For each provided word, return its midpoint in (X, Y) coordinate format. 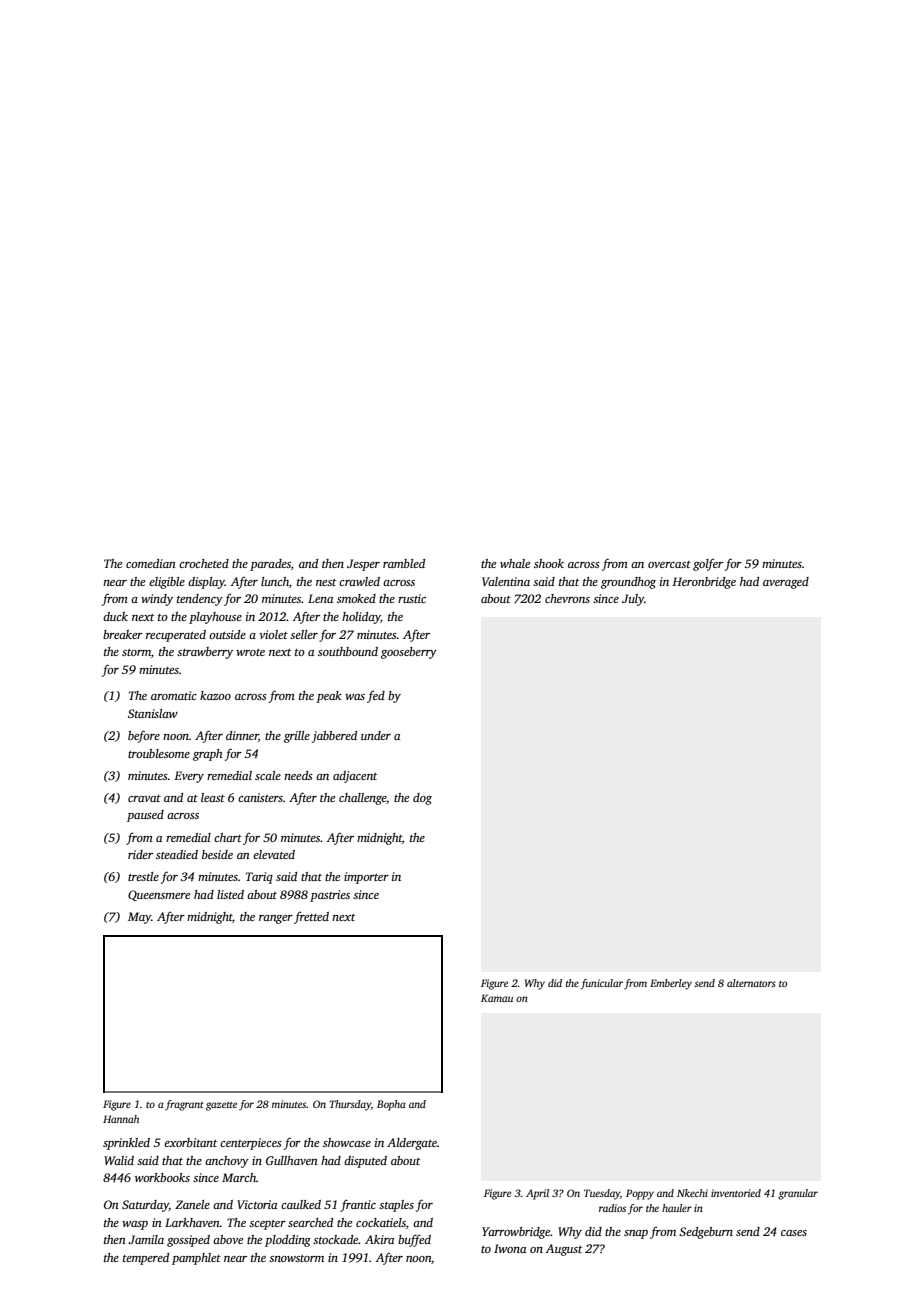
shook (549, 563)
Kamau (497, 998)
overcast (669, 564)
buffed (414, 1240)
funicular (602, 984)
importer (366, 878)
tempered (146, 1259)
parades (270, 565)
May (139, 918)
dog (422, 799)
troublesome (159, 753)
